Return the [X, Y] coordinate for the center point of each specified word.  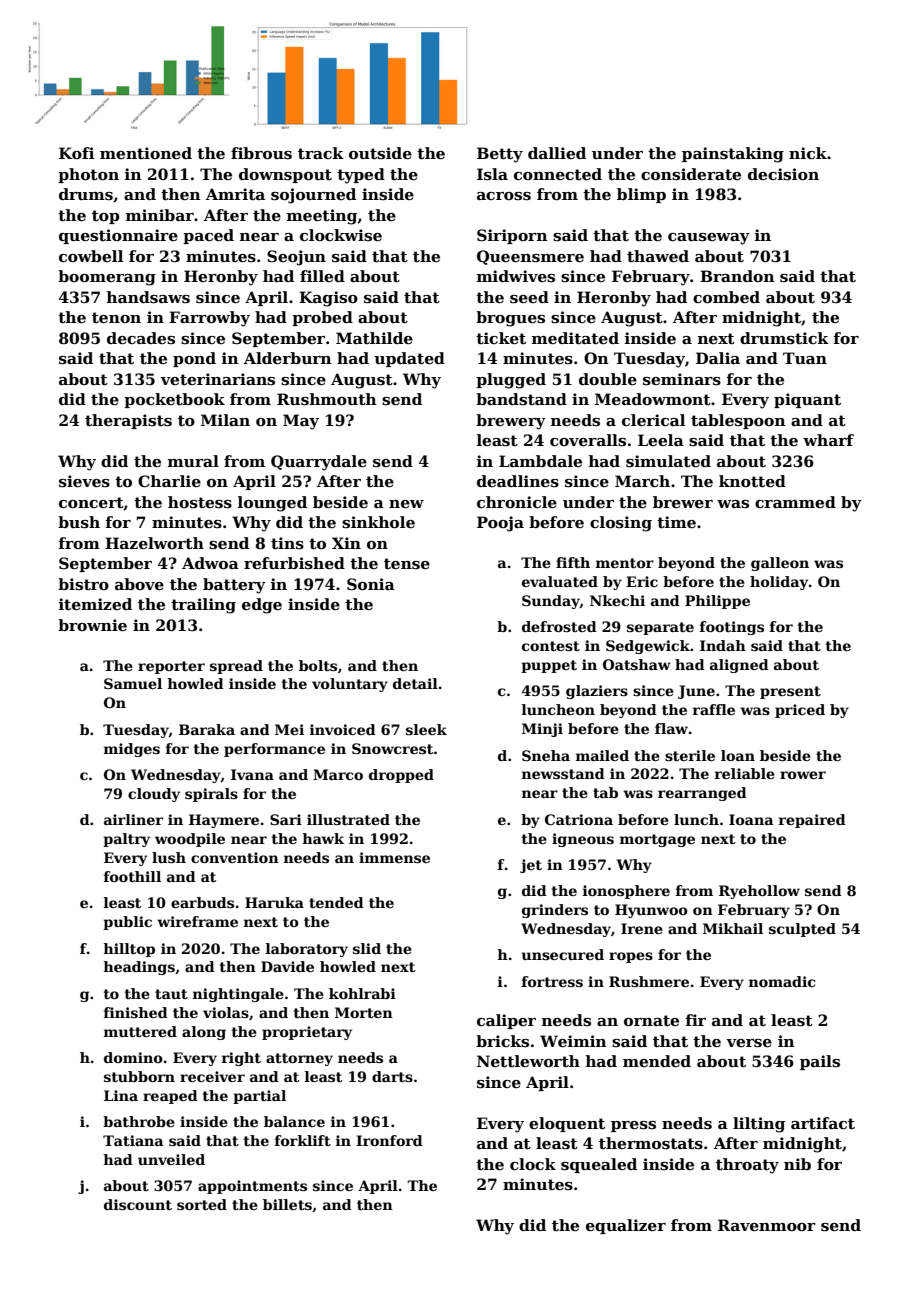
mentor [625, 563]
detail [415, 683]
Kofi [76, 153]
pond [194, 359]
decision [783, 174]
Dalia [718, 358]
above [139, 584]
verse [749, 1043]
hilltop [129, 950]
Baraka [207, 729]
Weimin [573, 1041]
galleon [780, 564]
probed [322, 318]
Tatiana [133, 1140]
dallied [557, 153]
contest [551, 646]
